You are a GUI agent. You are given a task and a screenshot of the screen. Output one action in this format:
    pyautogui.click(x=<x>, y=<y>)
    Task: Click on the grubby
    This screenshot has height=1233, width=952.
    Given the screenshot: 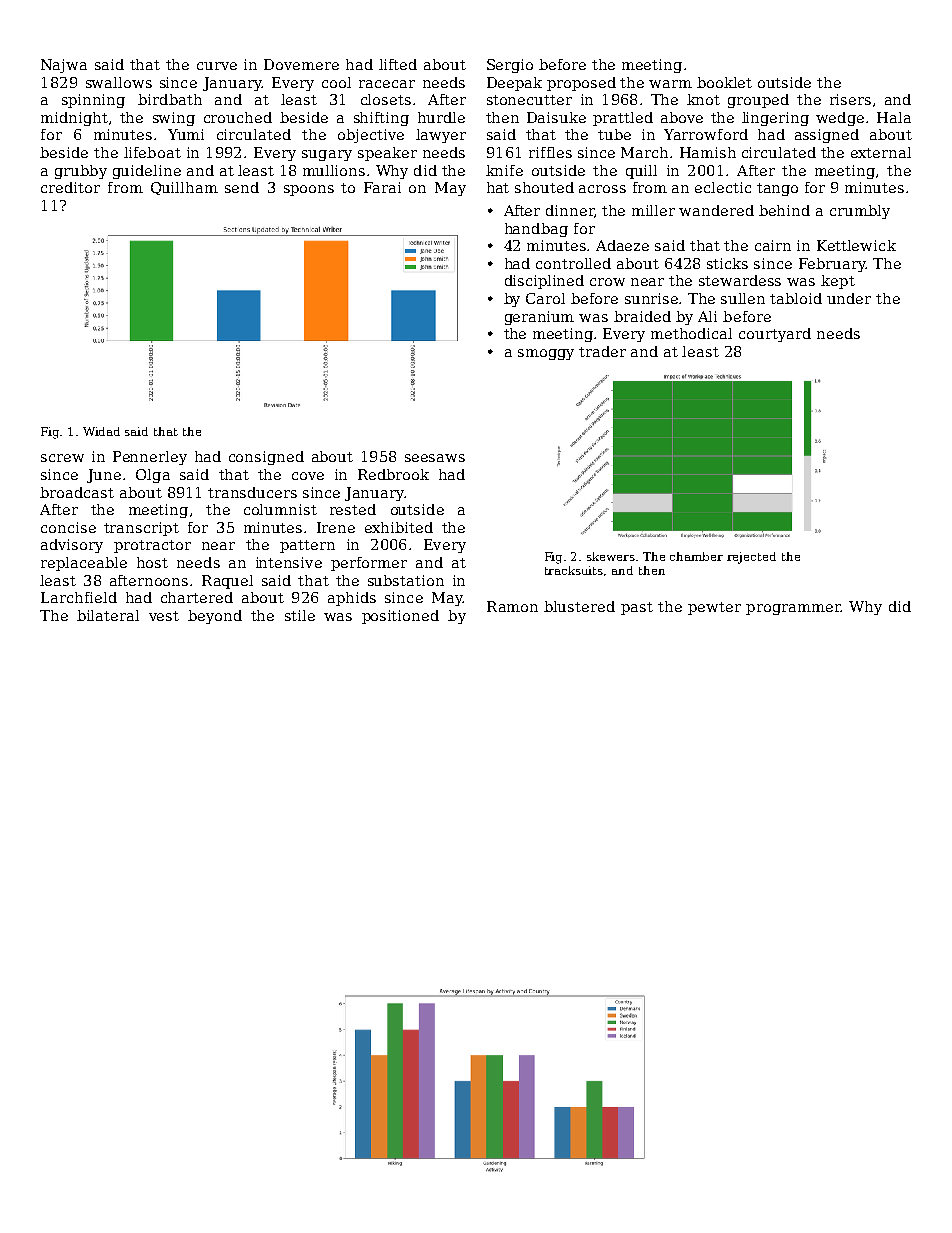 What is the action you would take?
    pyautogui.click(x=81, y=172)
